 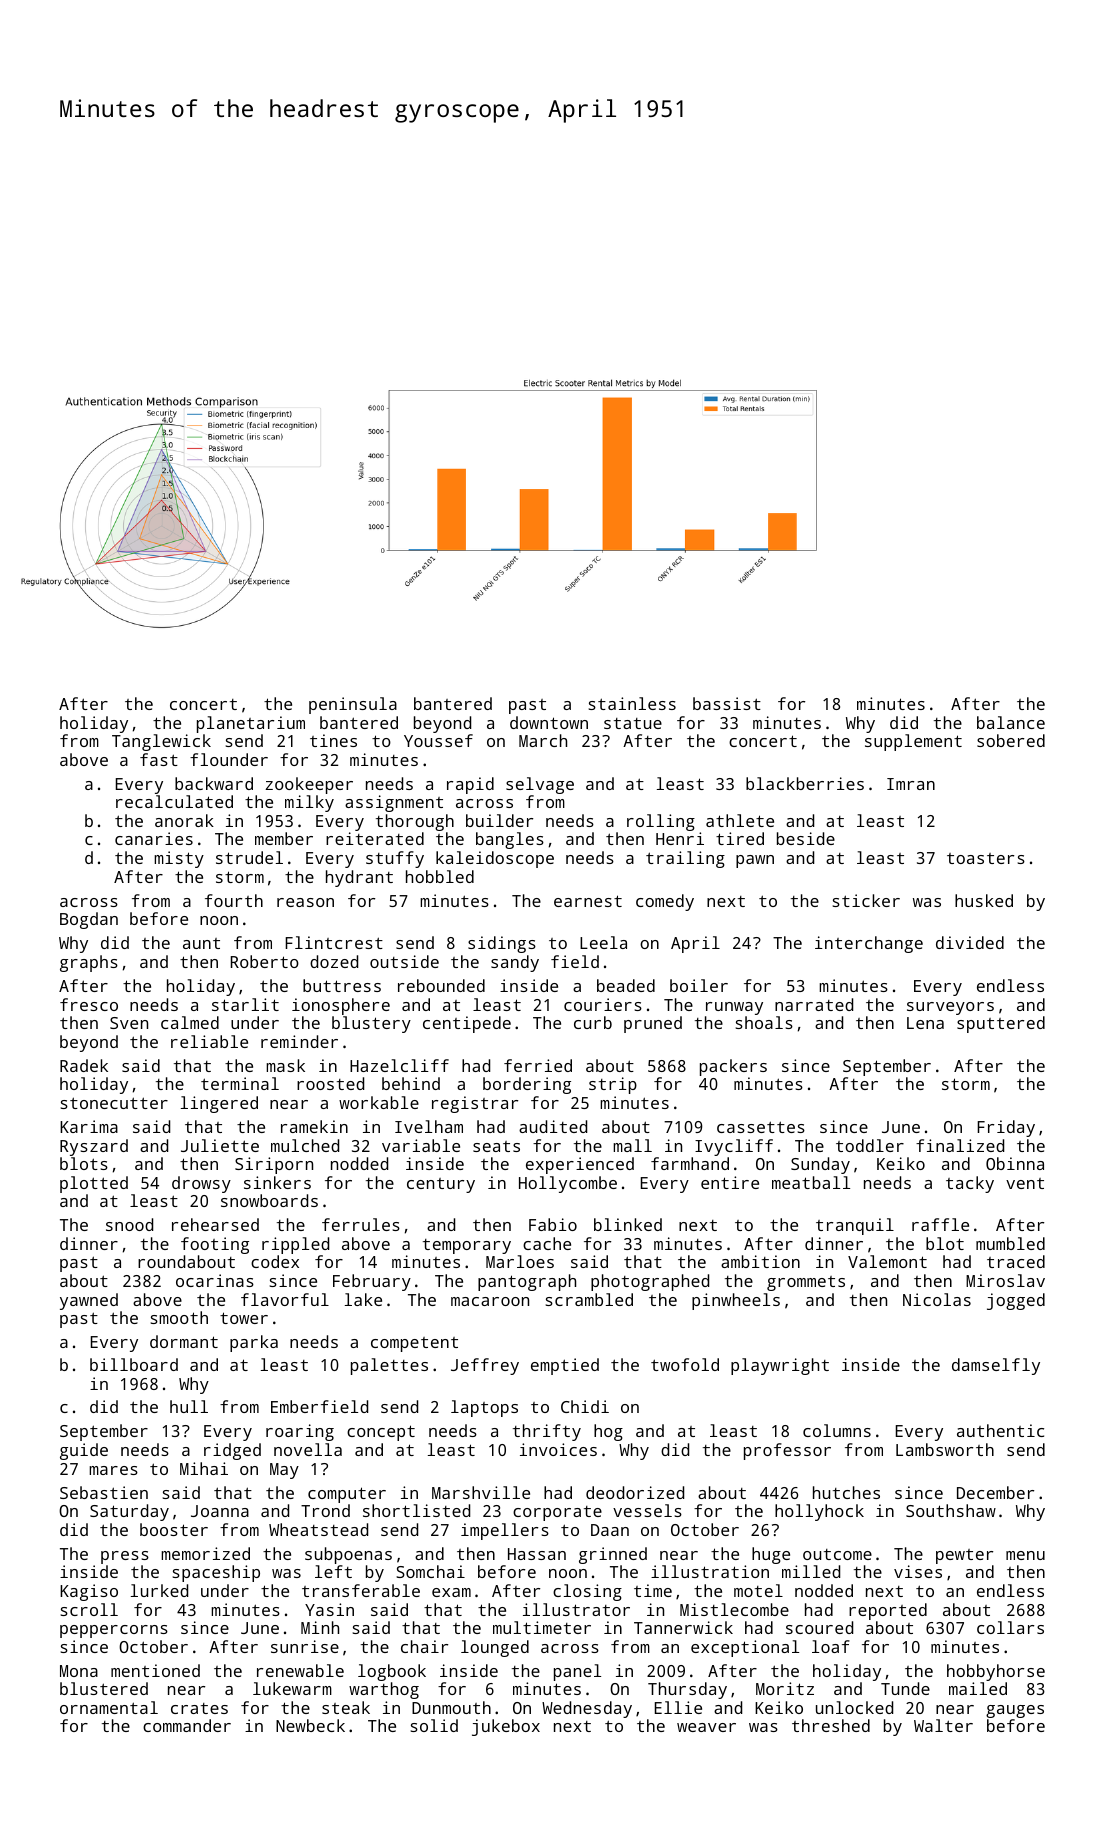 What do you see at coordinates (94, 1147) in the page?
I see `Ryszard` at bounding box center [94, 1147].
